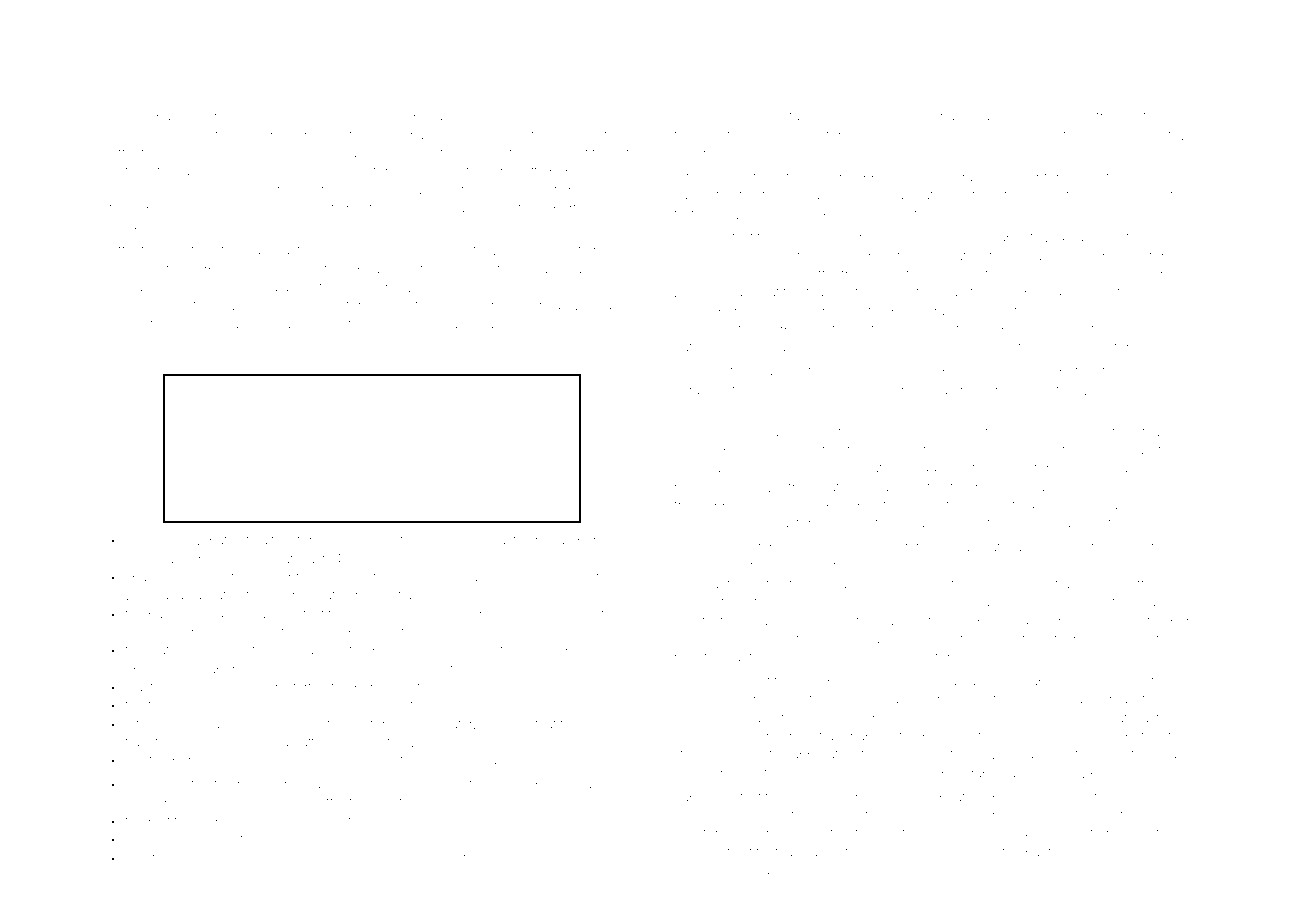 The width and height of the screenshot is (1308, 924). I want to click on Sylvie, so click(127, 325).
